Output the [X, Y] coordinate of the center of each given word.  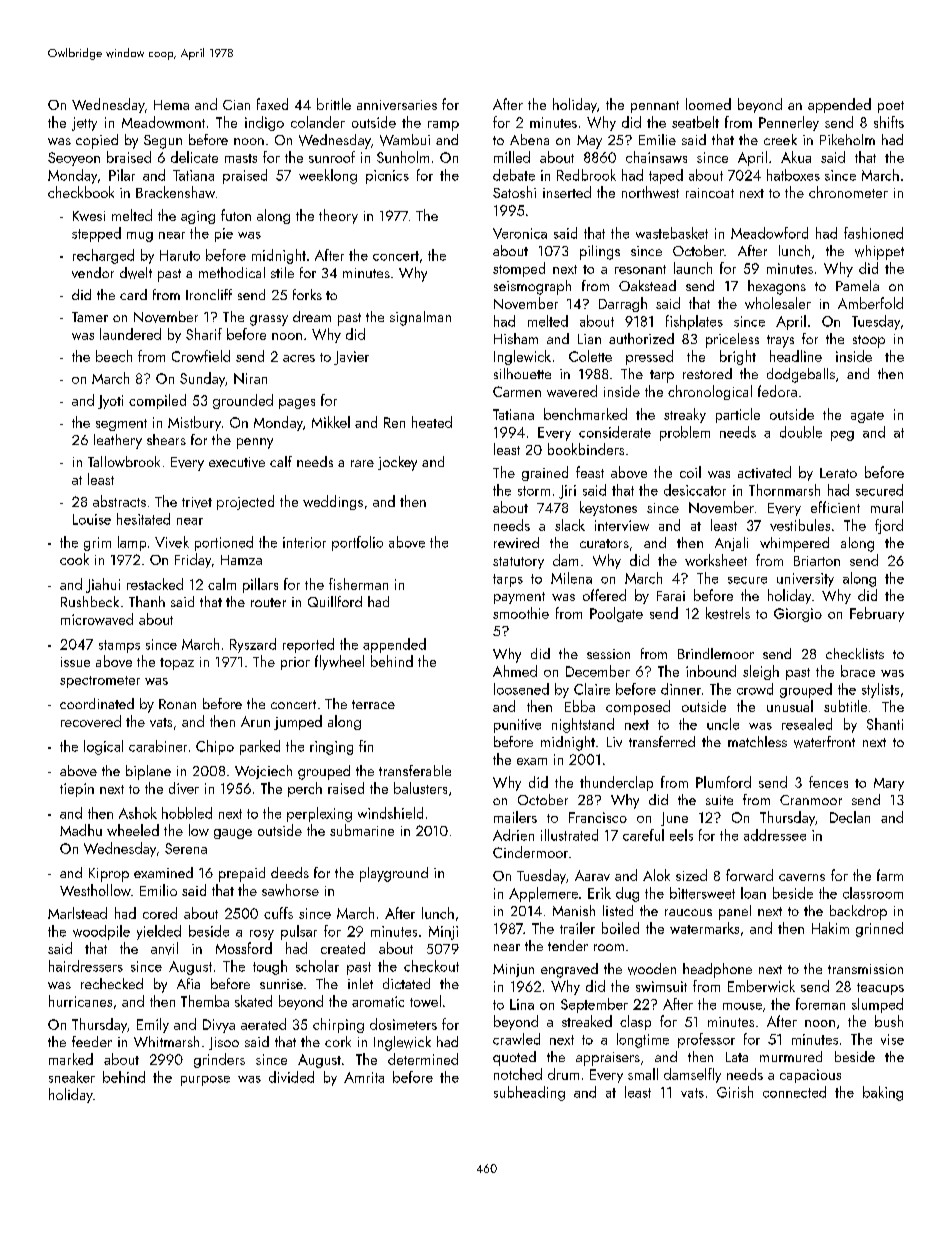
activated [764, 472]
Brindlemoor [716, 653]
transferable [415, 770]
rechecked [112, 983]
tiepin [77, 790]
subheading [529, 1093]
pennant [655, 107]
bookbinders [586, 449]
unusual [790, 706]
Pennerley [789, 123]
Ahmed [515, 671]
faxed [272, 104]
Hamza [241, 560]
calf [281, 461]
